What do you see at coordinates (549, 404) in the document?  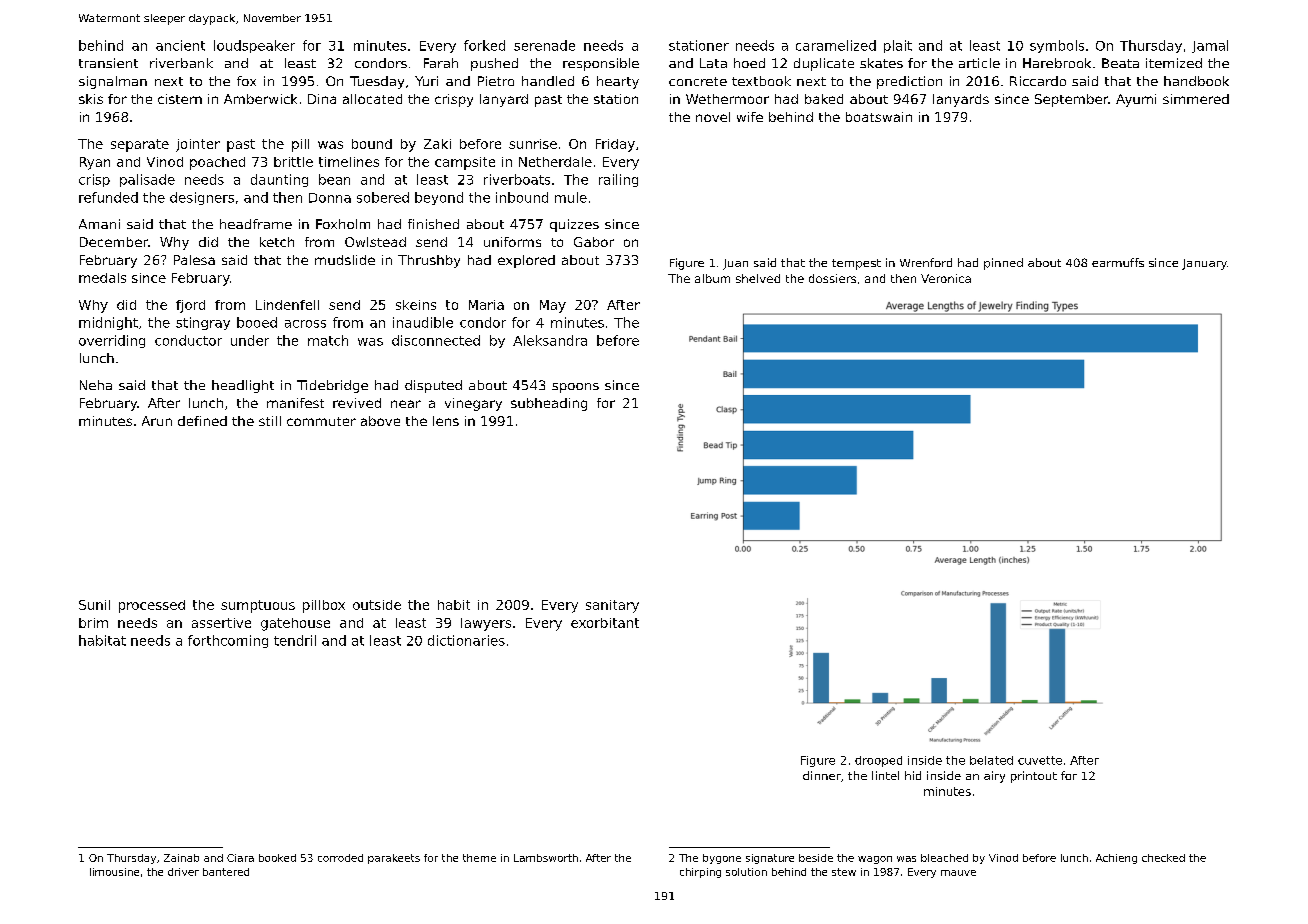 I see `subheading` at bounding box center [549, 404].
